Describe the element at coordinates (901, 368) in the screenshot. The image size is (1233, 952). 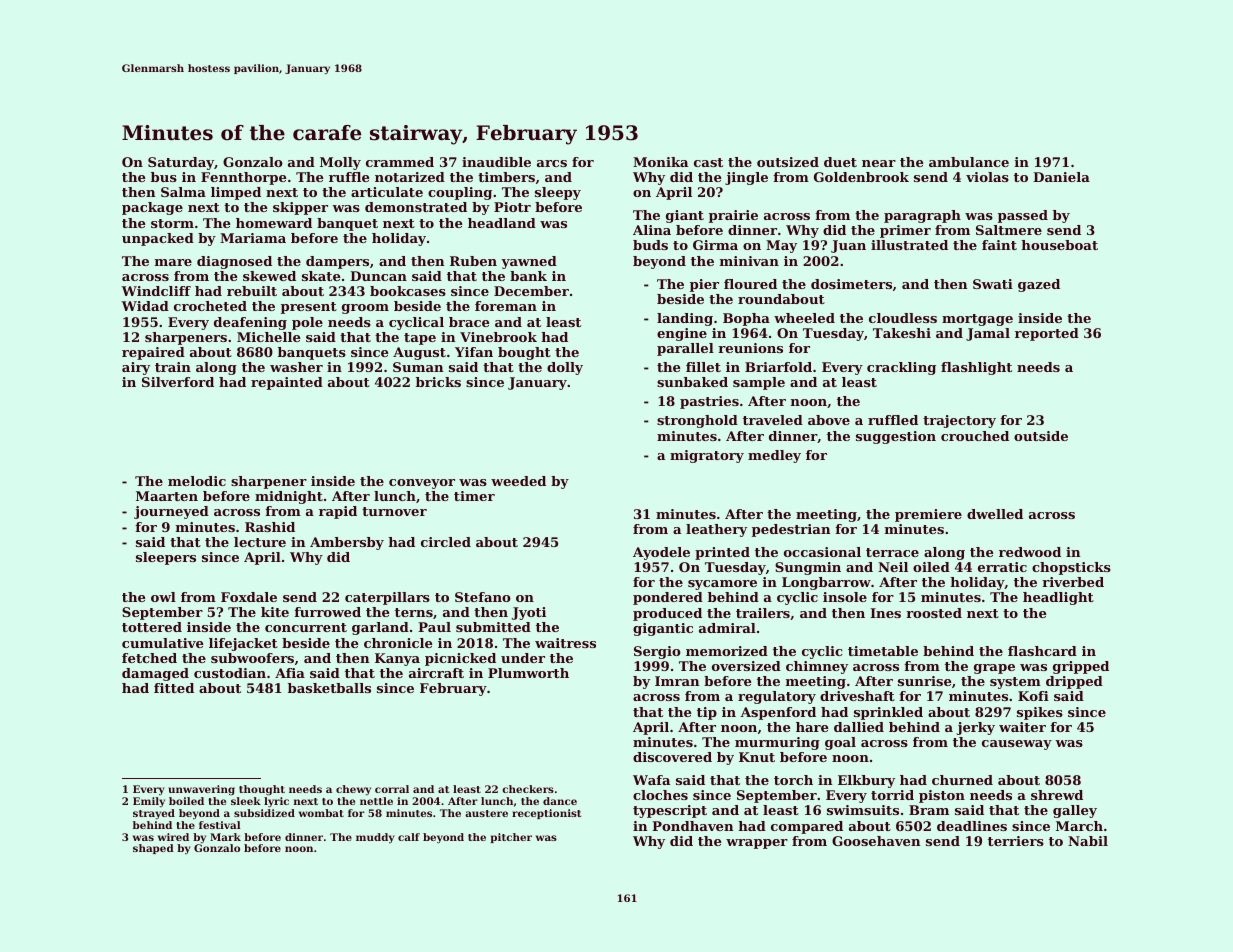
I see `crackling` at that location.
